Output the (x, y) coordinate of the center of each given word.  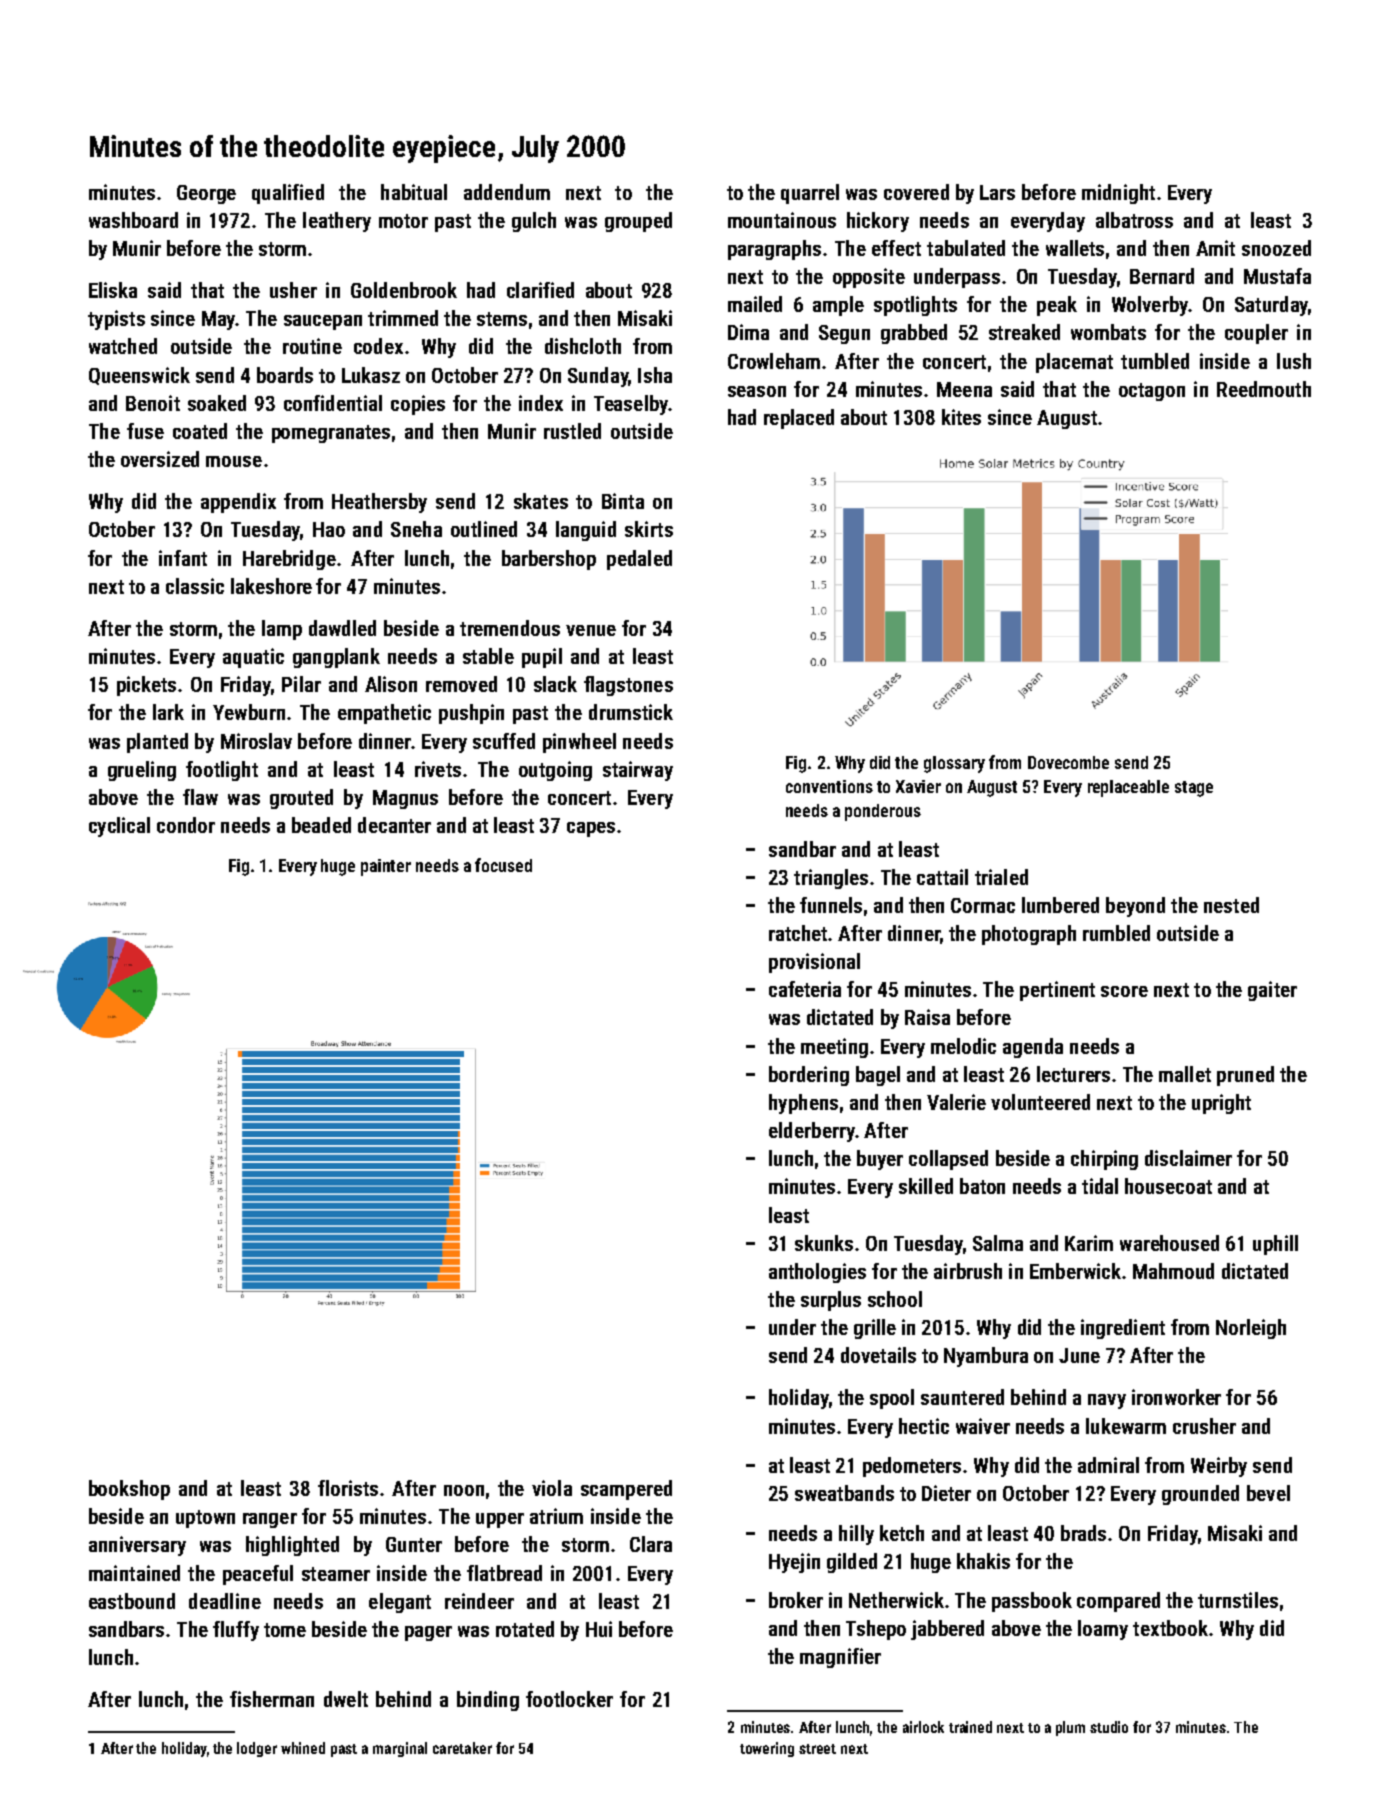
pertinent (1057, 991)
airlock (923, 1727)
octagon (1152, 392)
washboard (133, 220)
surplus (831, 1301)
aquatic (253, 658)
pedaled (639, 560)
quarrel (810, 194)
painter (386, 867)
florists (348, 1488)
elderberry (812, 1132)
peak (1057, 306)
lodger (257, 1749)
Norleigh (1251, 1329)
